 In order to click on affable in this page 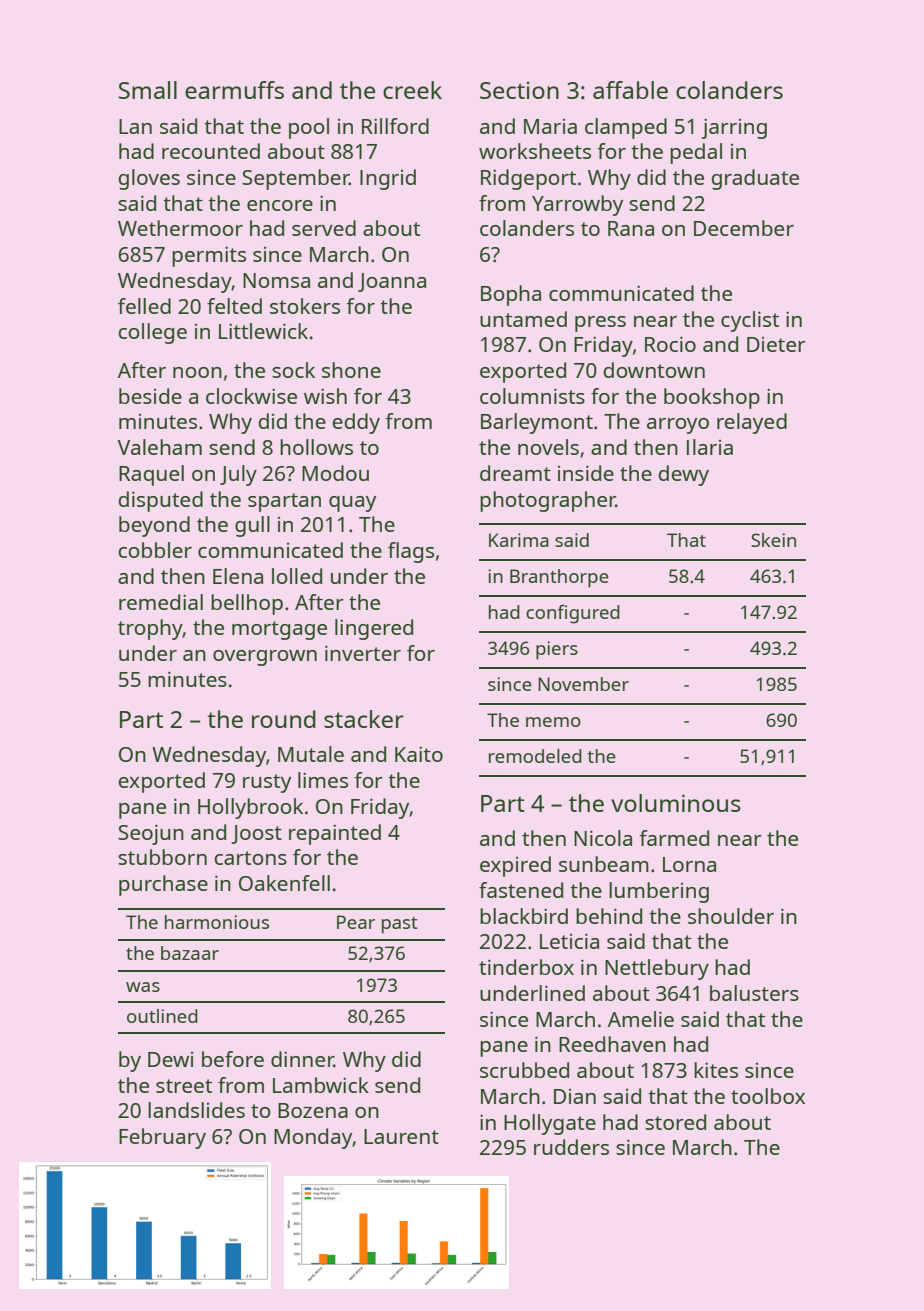, I will do `click(630, 90)`.
